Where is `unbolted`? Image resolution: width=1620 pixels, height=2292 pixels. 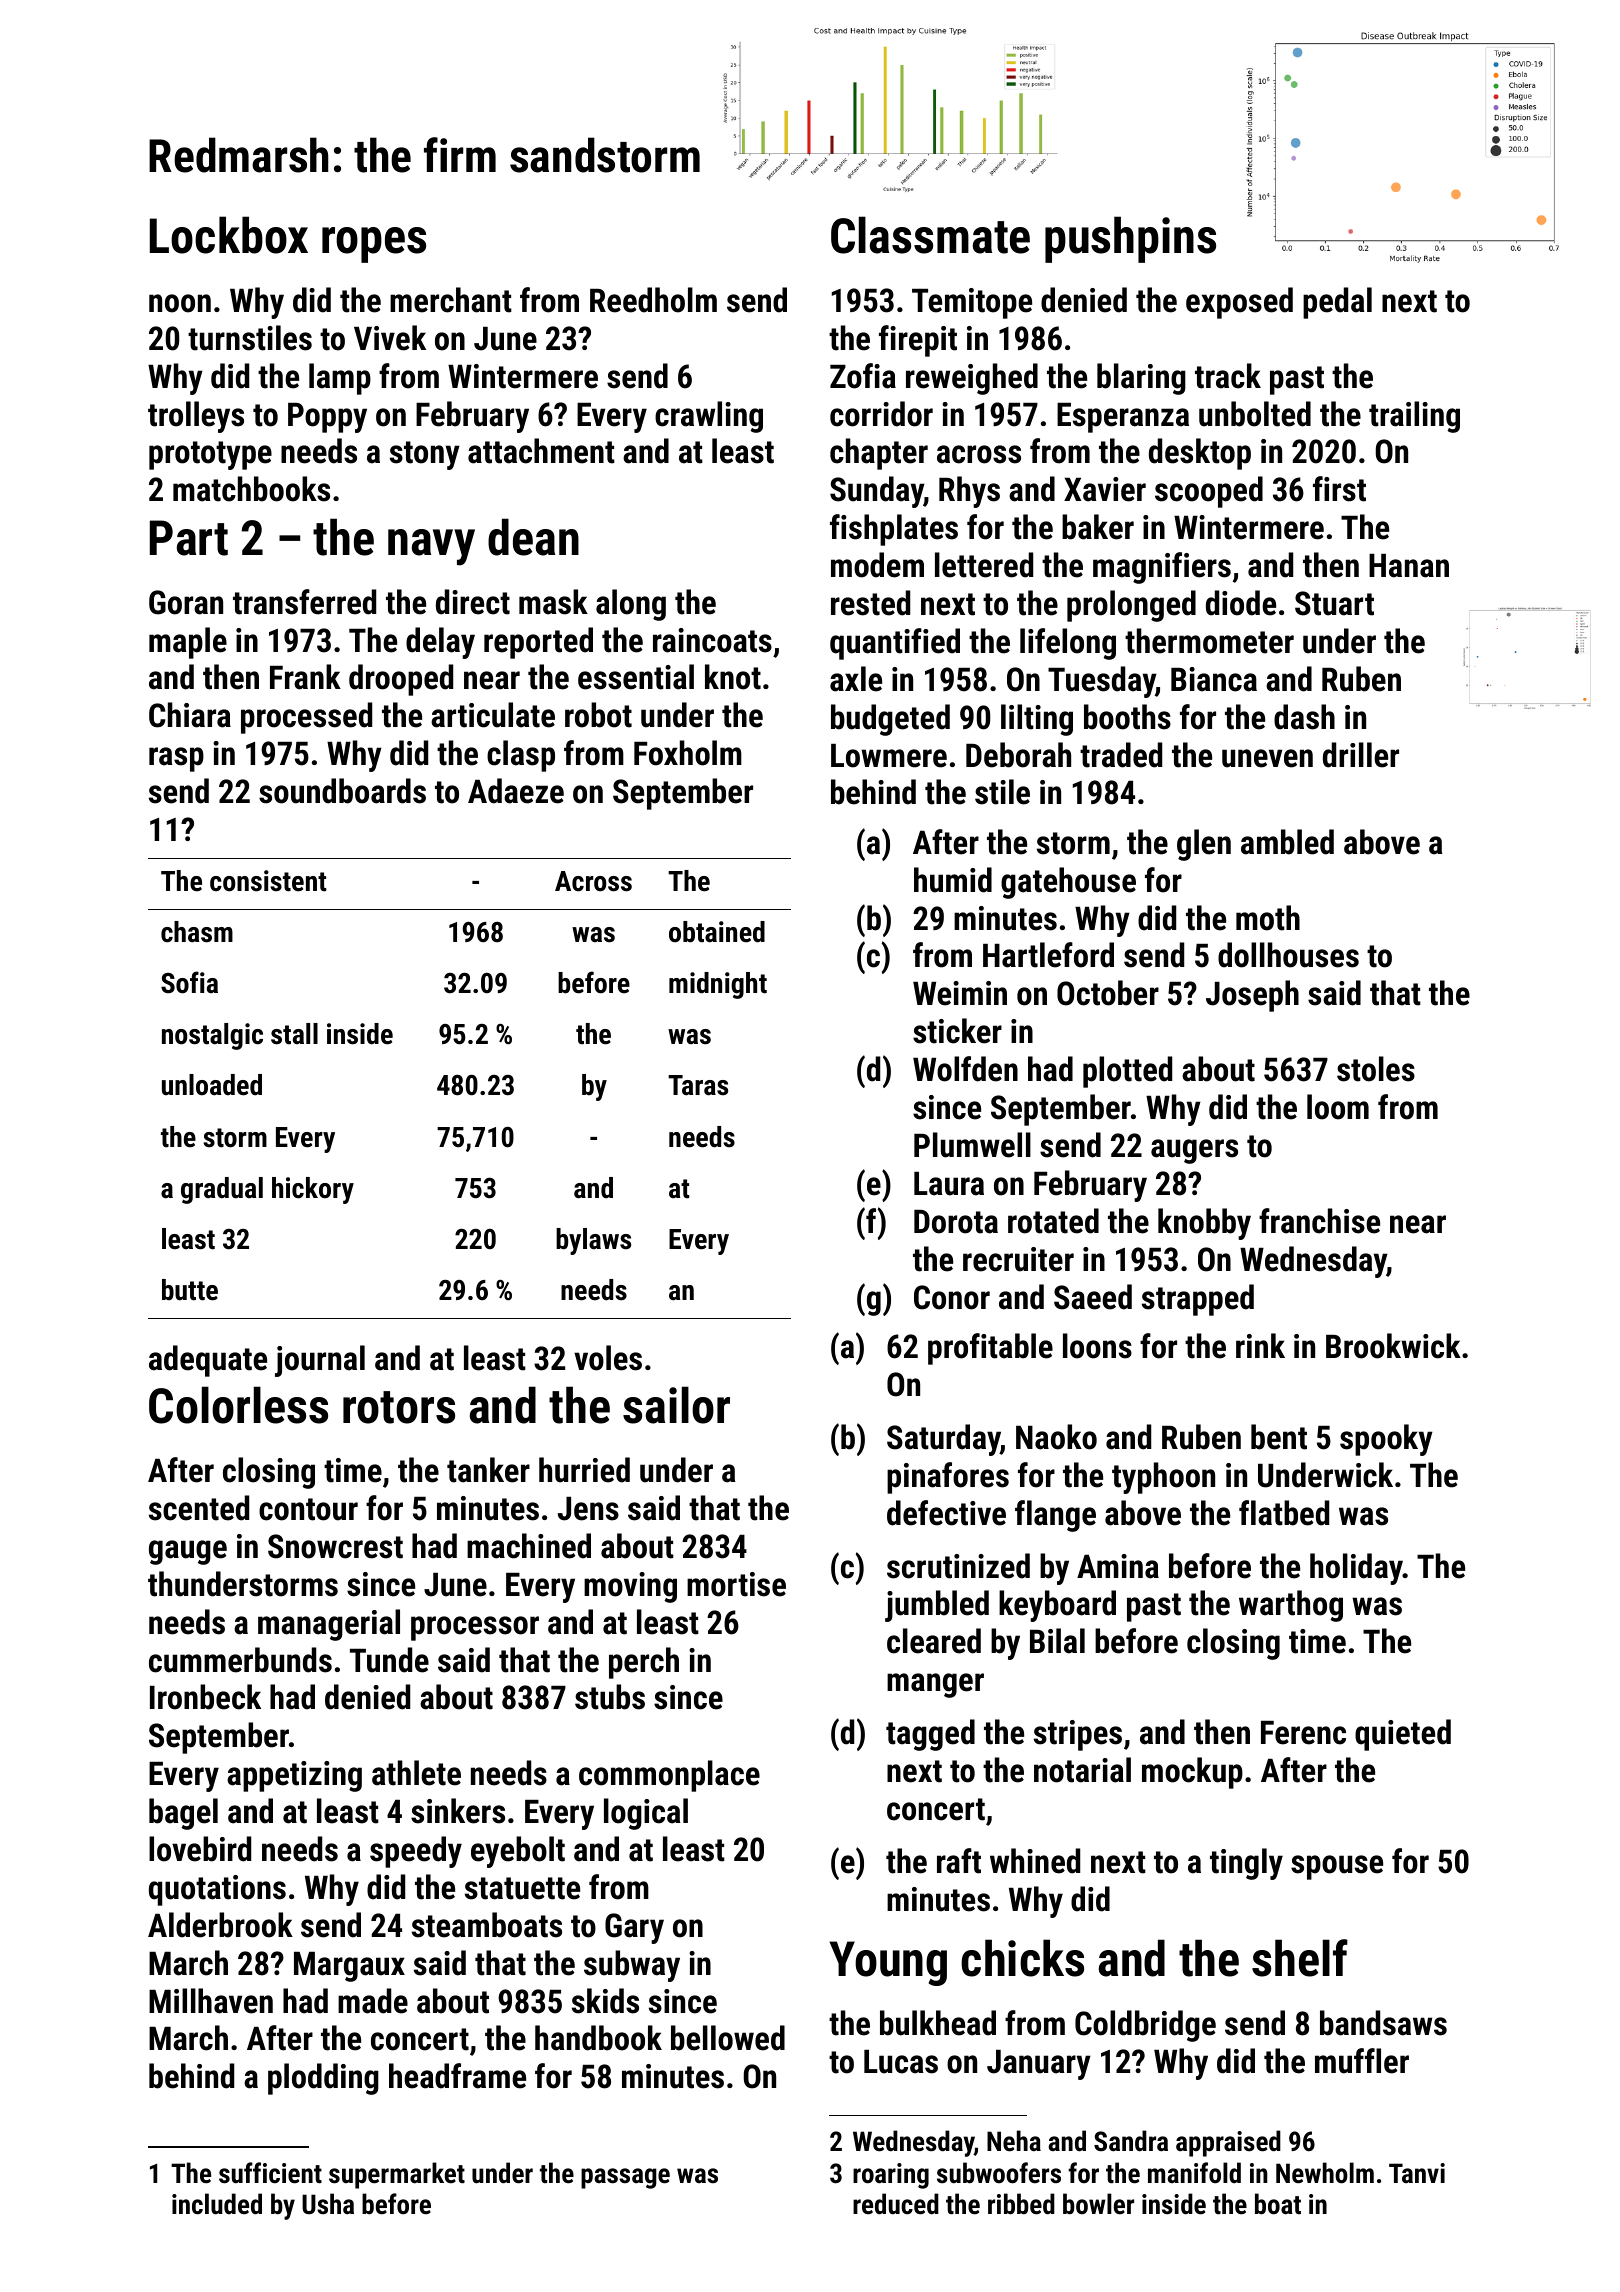
unbolted is located at coordinates (1255, 414).
